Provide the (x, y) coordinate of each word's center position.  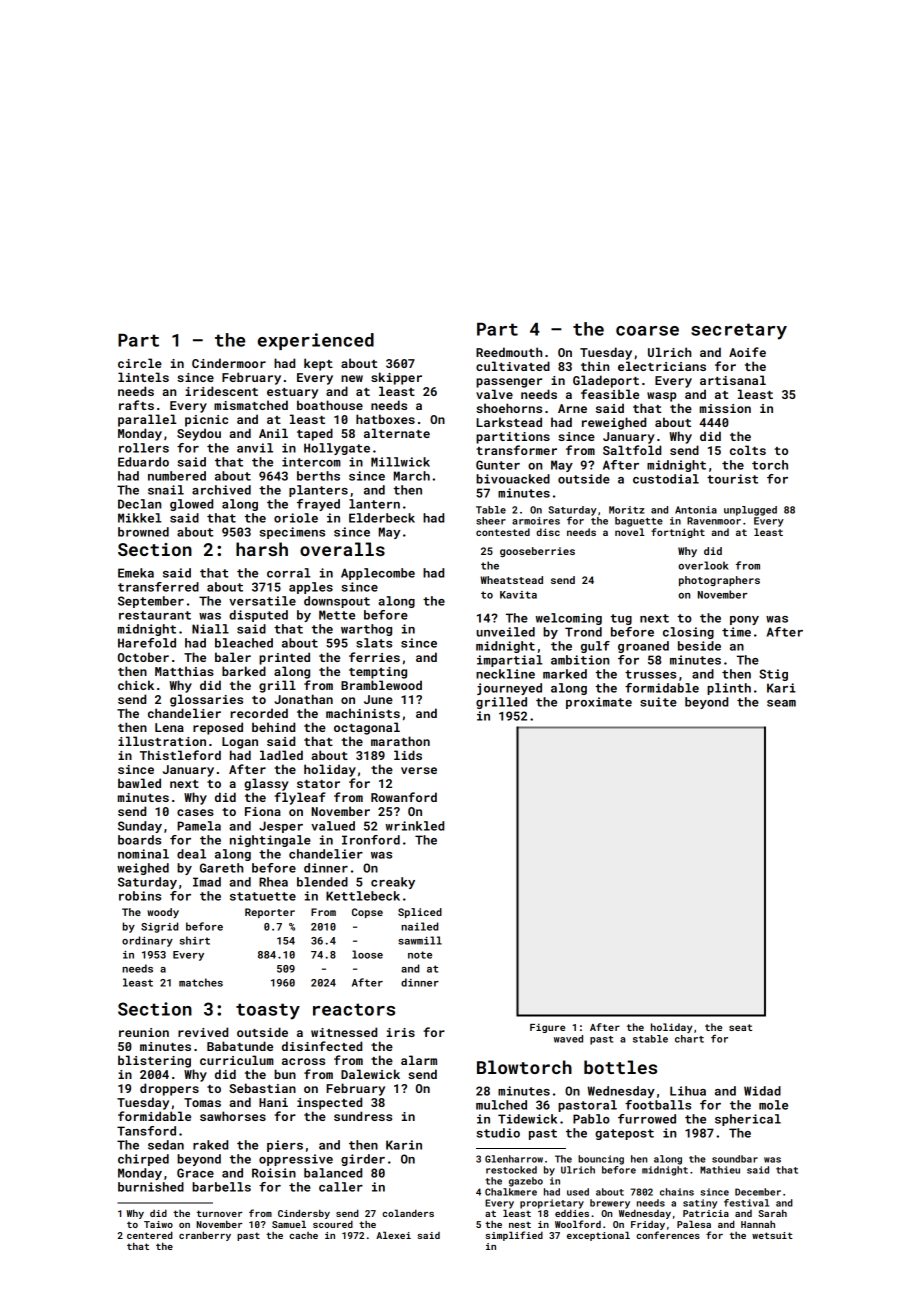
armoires (536, 521)
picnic (206, 421)
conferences (668, 1235)
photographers (719, 581)
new (352, 378)
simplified (514, 1236)
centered (150, 1235)
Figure (547, 1028)
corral (288, 573)
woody (163, 913)
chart (689, 1039)
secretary (739, 331)
